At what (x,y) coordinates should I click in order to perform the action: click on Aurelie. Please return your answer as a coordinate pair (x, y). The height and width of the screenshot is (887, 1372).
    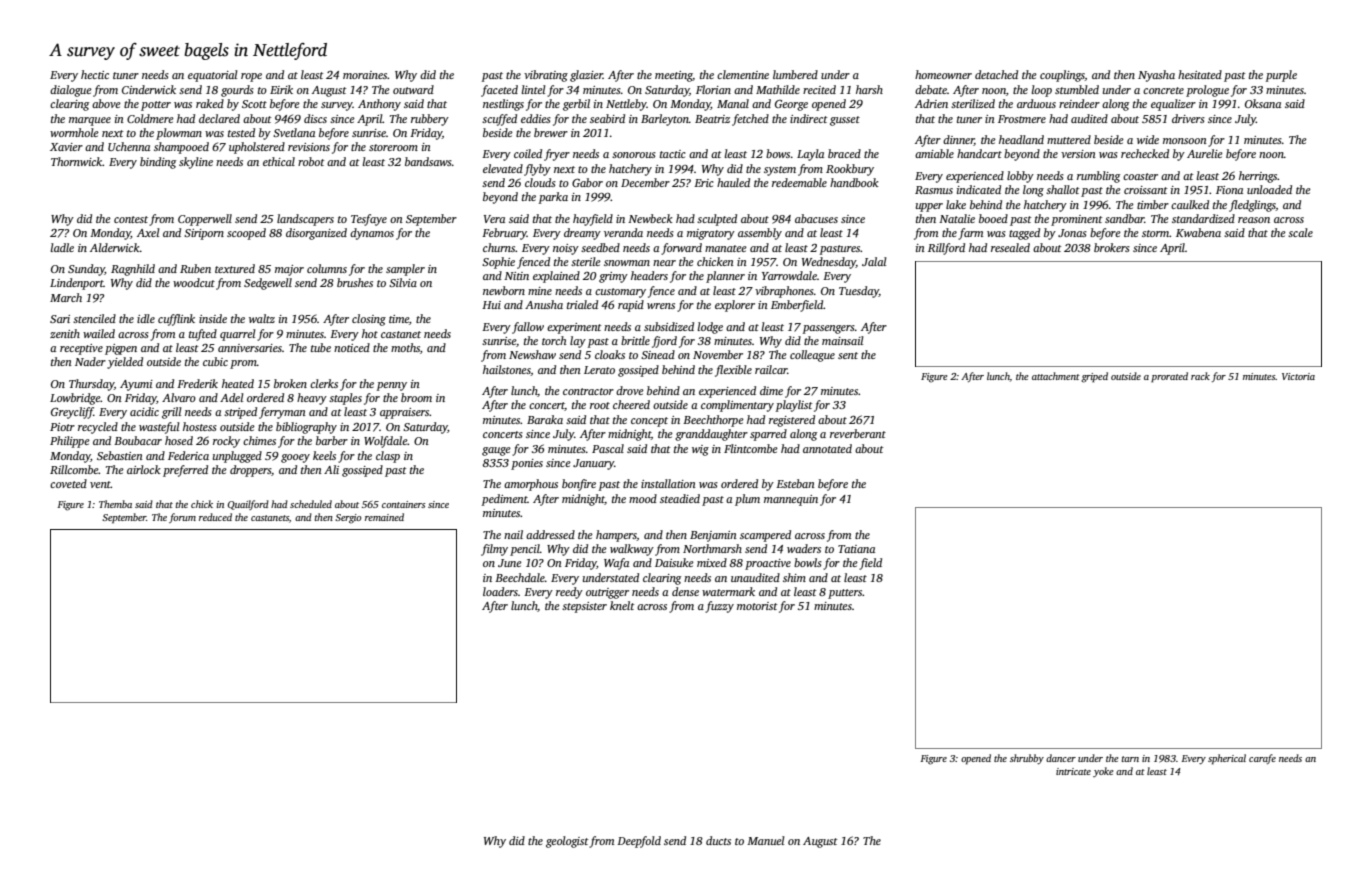
    Looking at the image, I should click on (1205, 153).
